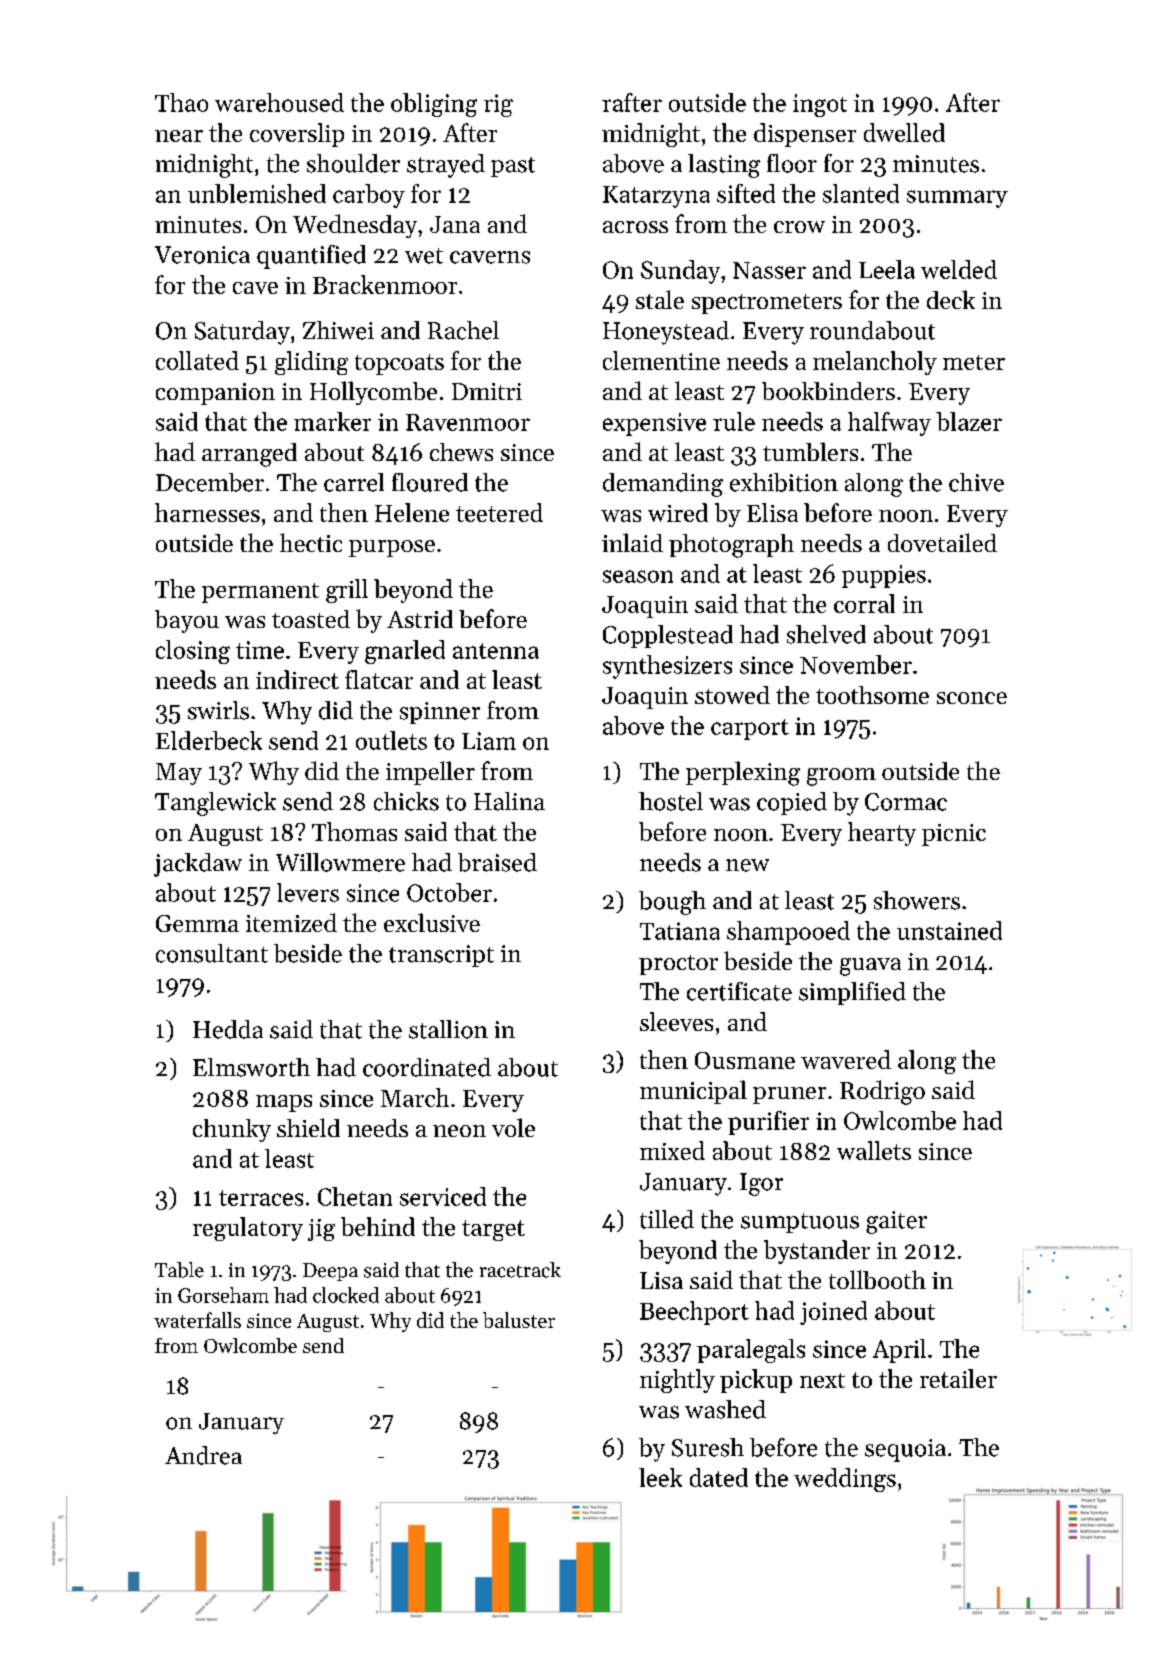 This screenshot has height=1654, width=1165. I want to click on dovetailed, so click(942, 542).
